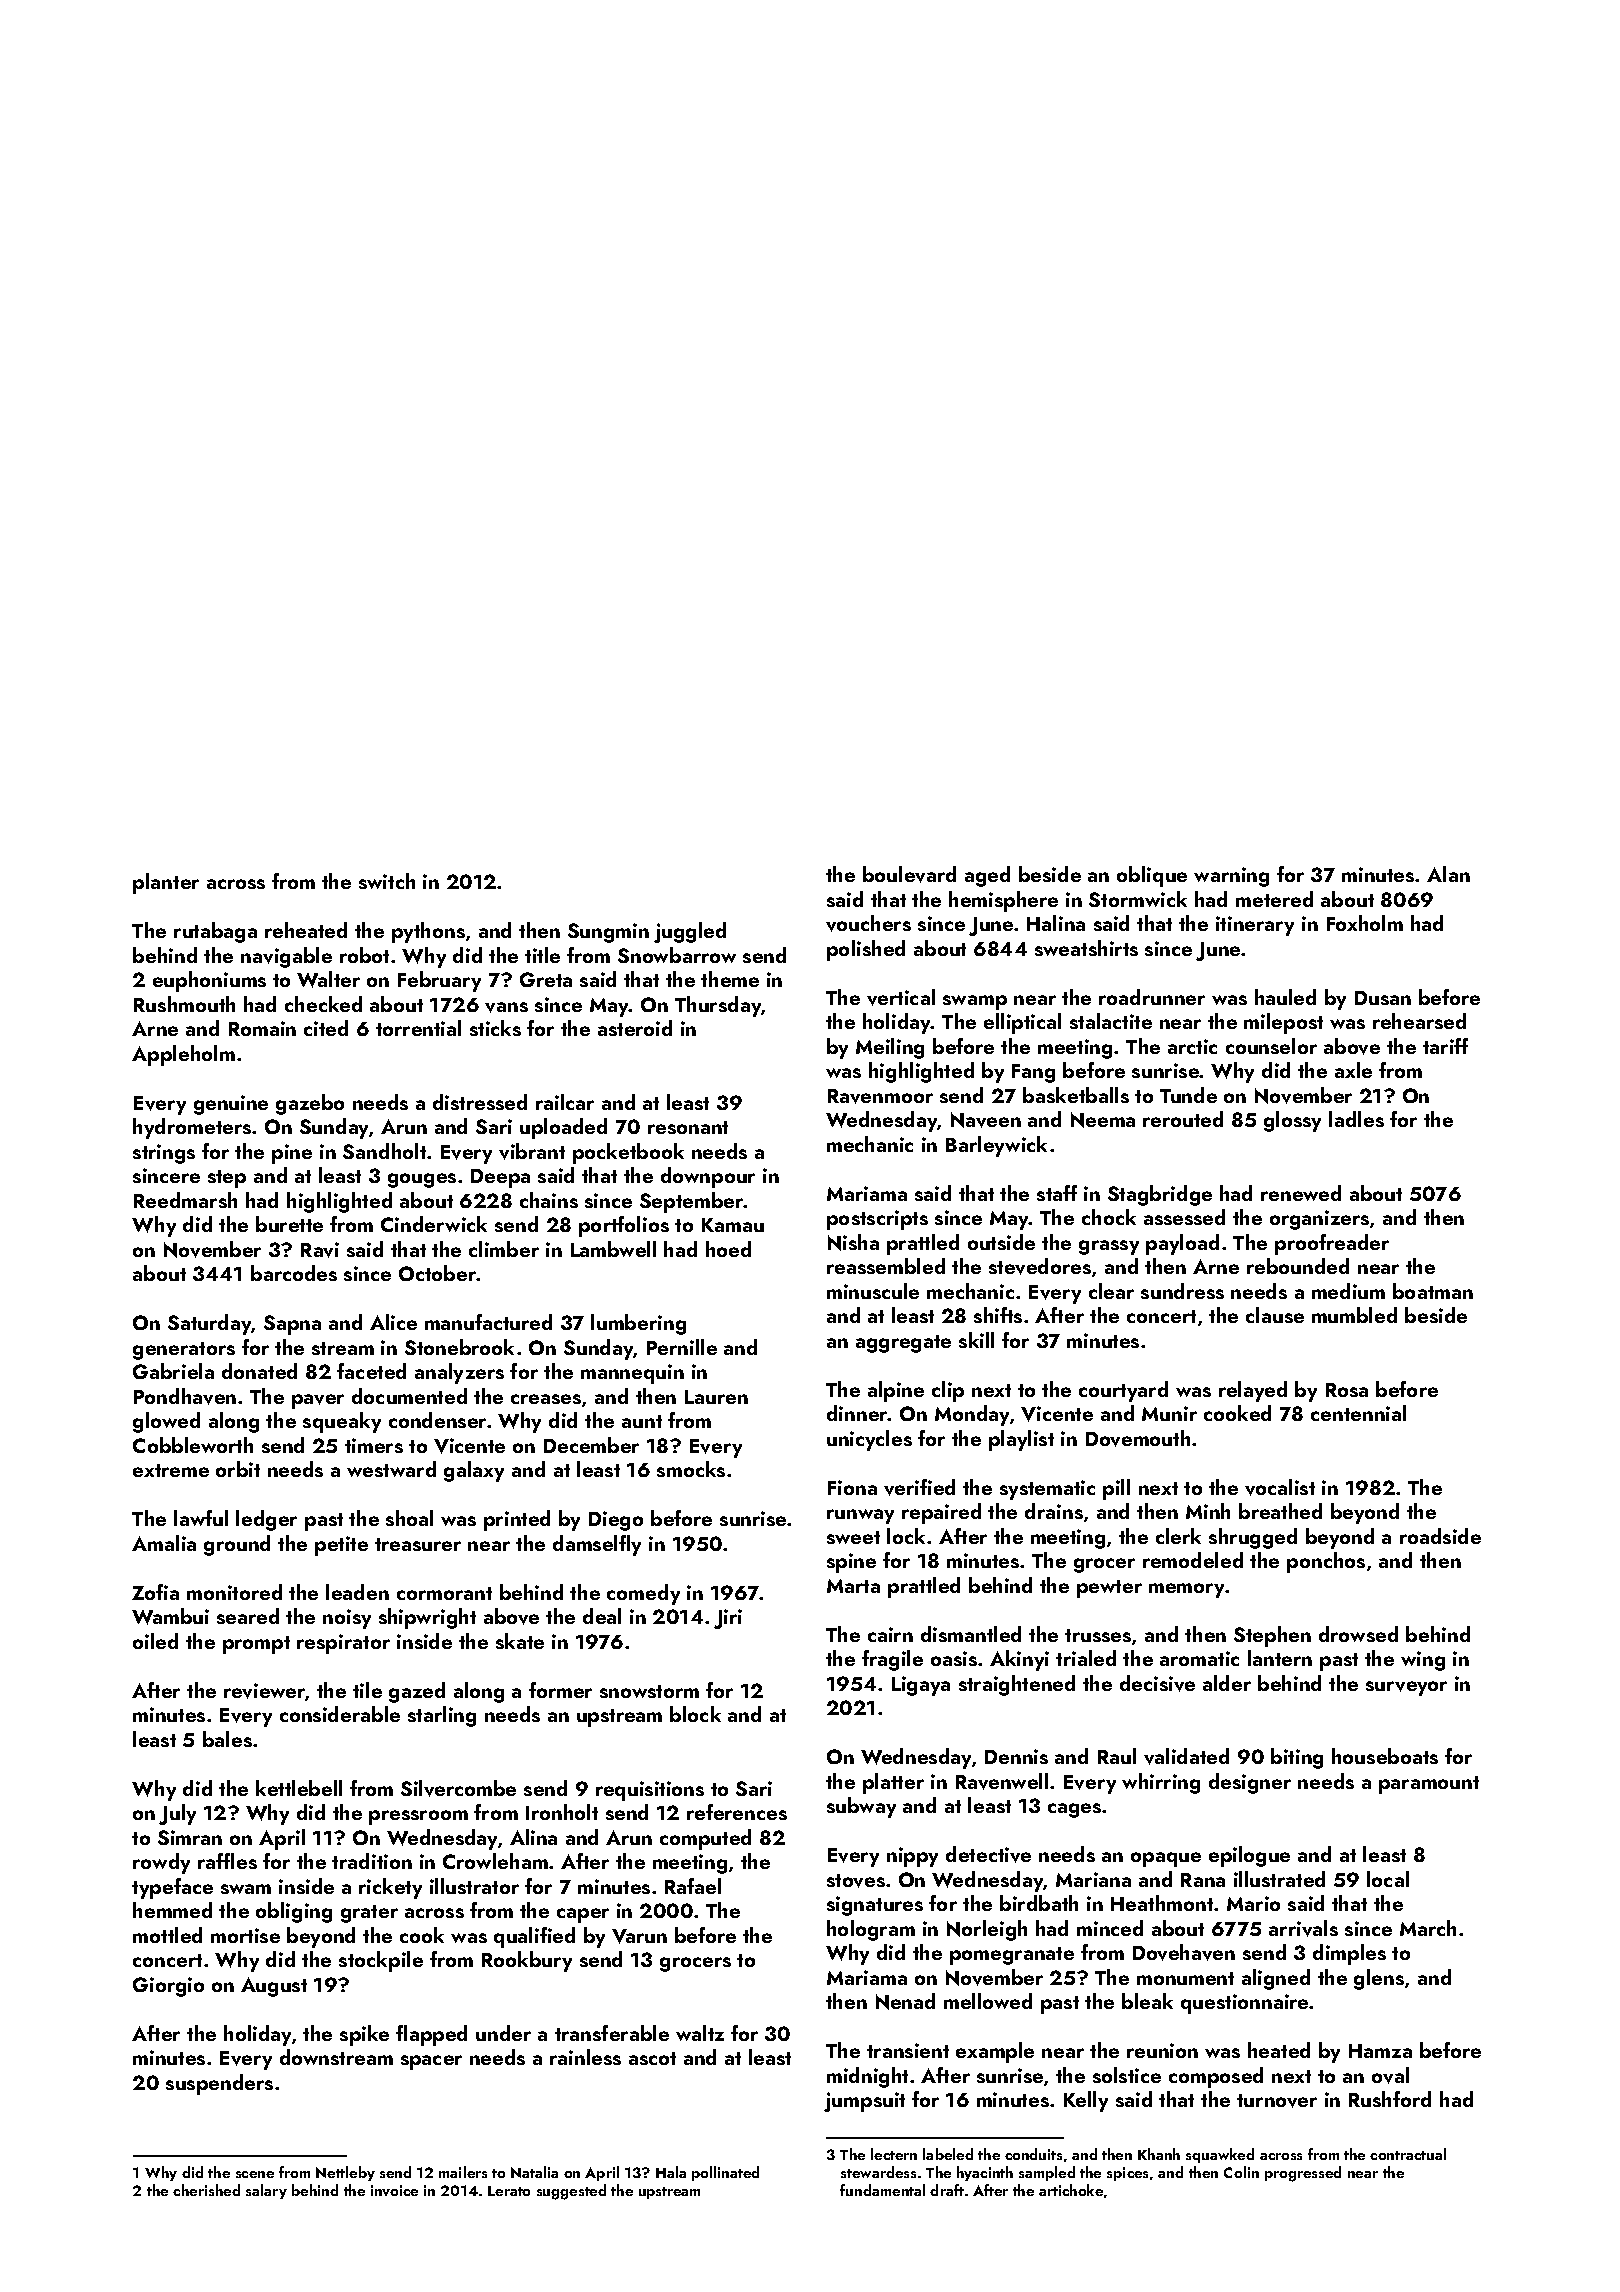 This screenshot has height=2292, width=1620. What do you see at coordinates (387, 881) in the screenshot?
I see `switch` at bounding box center [387, 881].
